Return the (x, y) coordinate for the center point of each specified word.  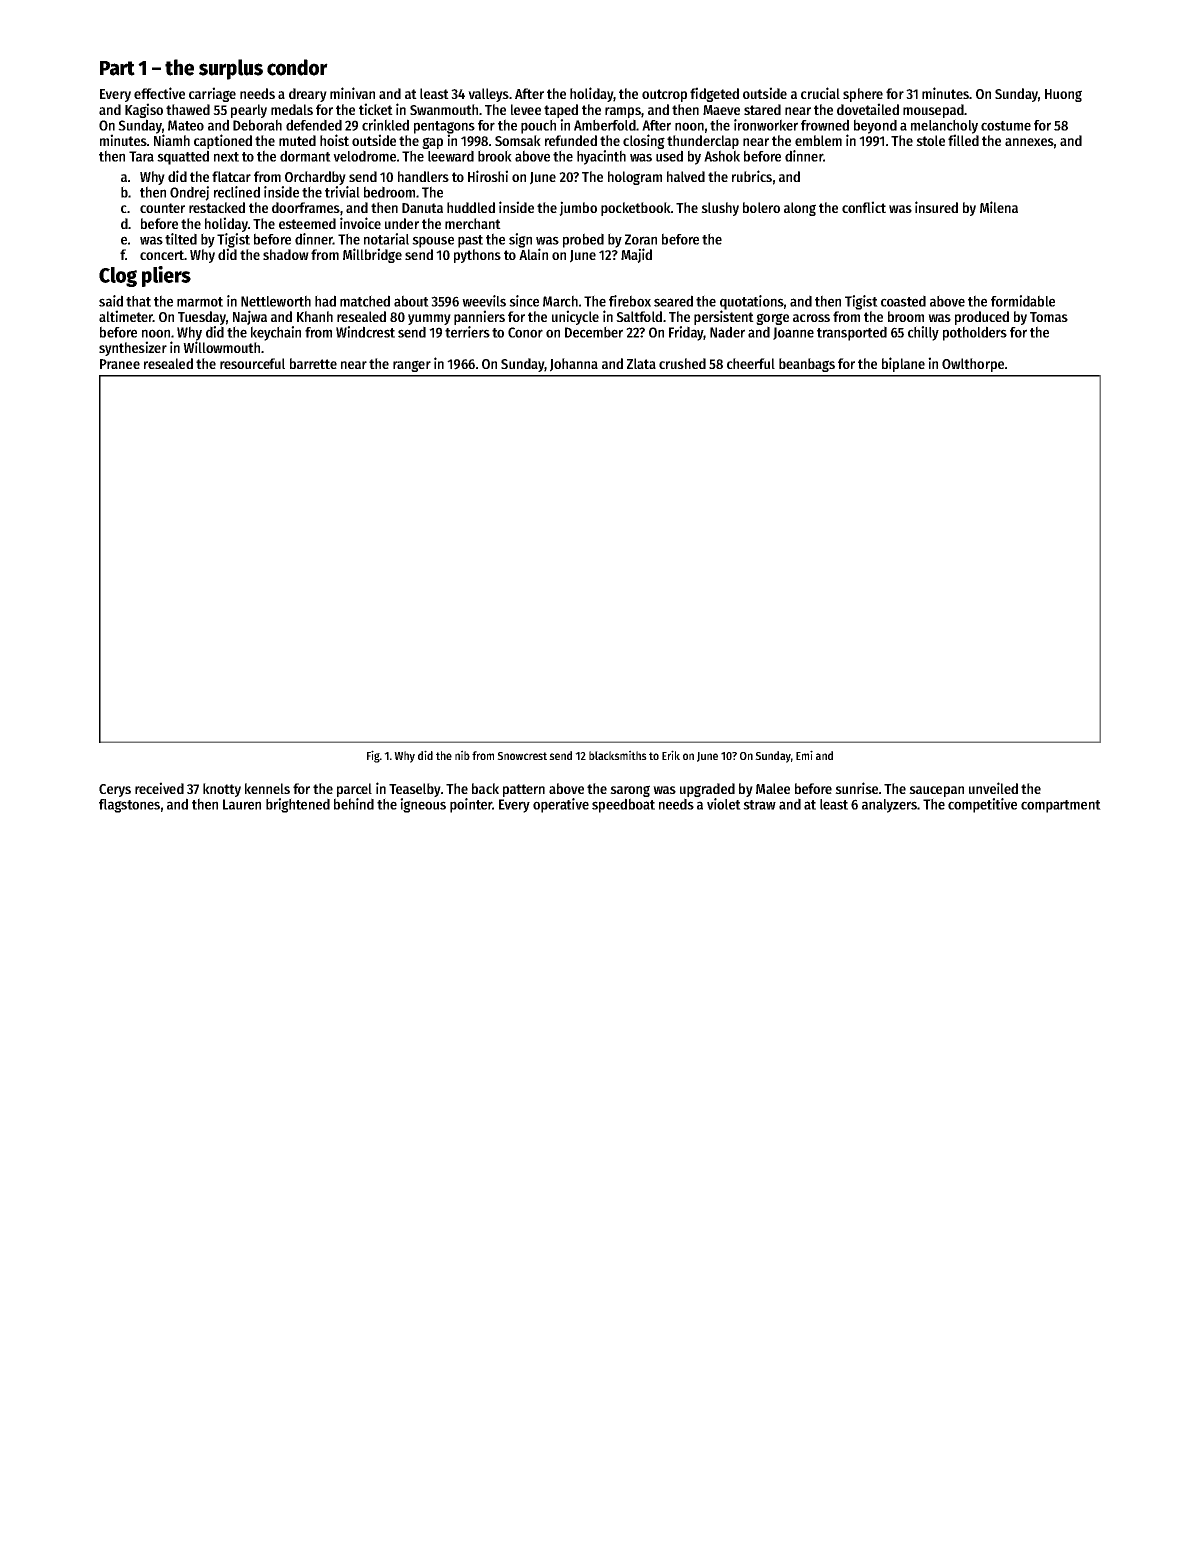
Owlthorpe (973, 365)
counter (162, 208)
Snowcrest (522, 756)
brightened (298, 805)
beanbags (807, 365)
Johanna (574, 365)
